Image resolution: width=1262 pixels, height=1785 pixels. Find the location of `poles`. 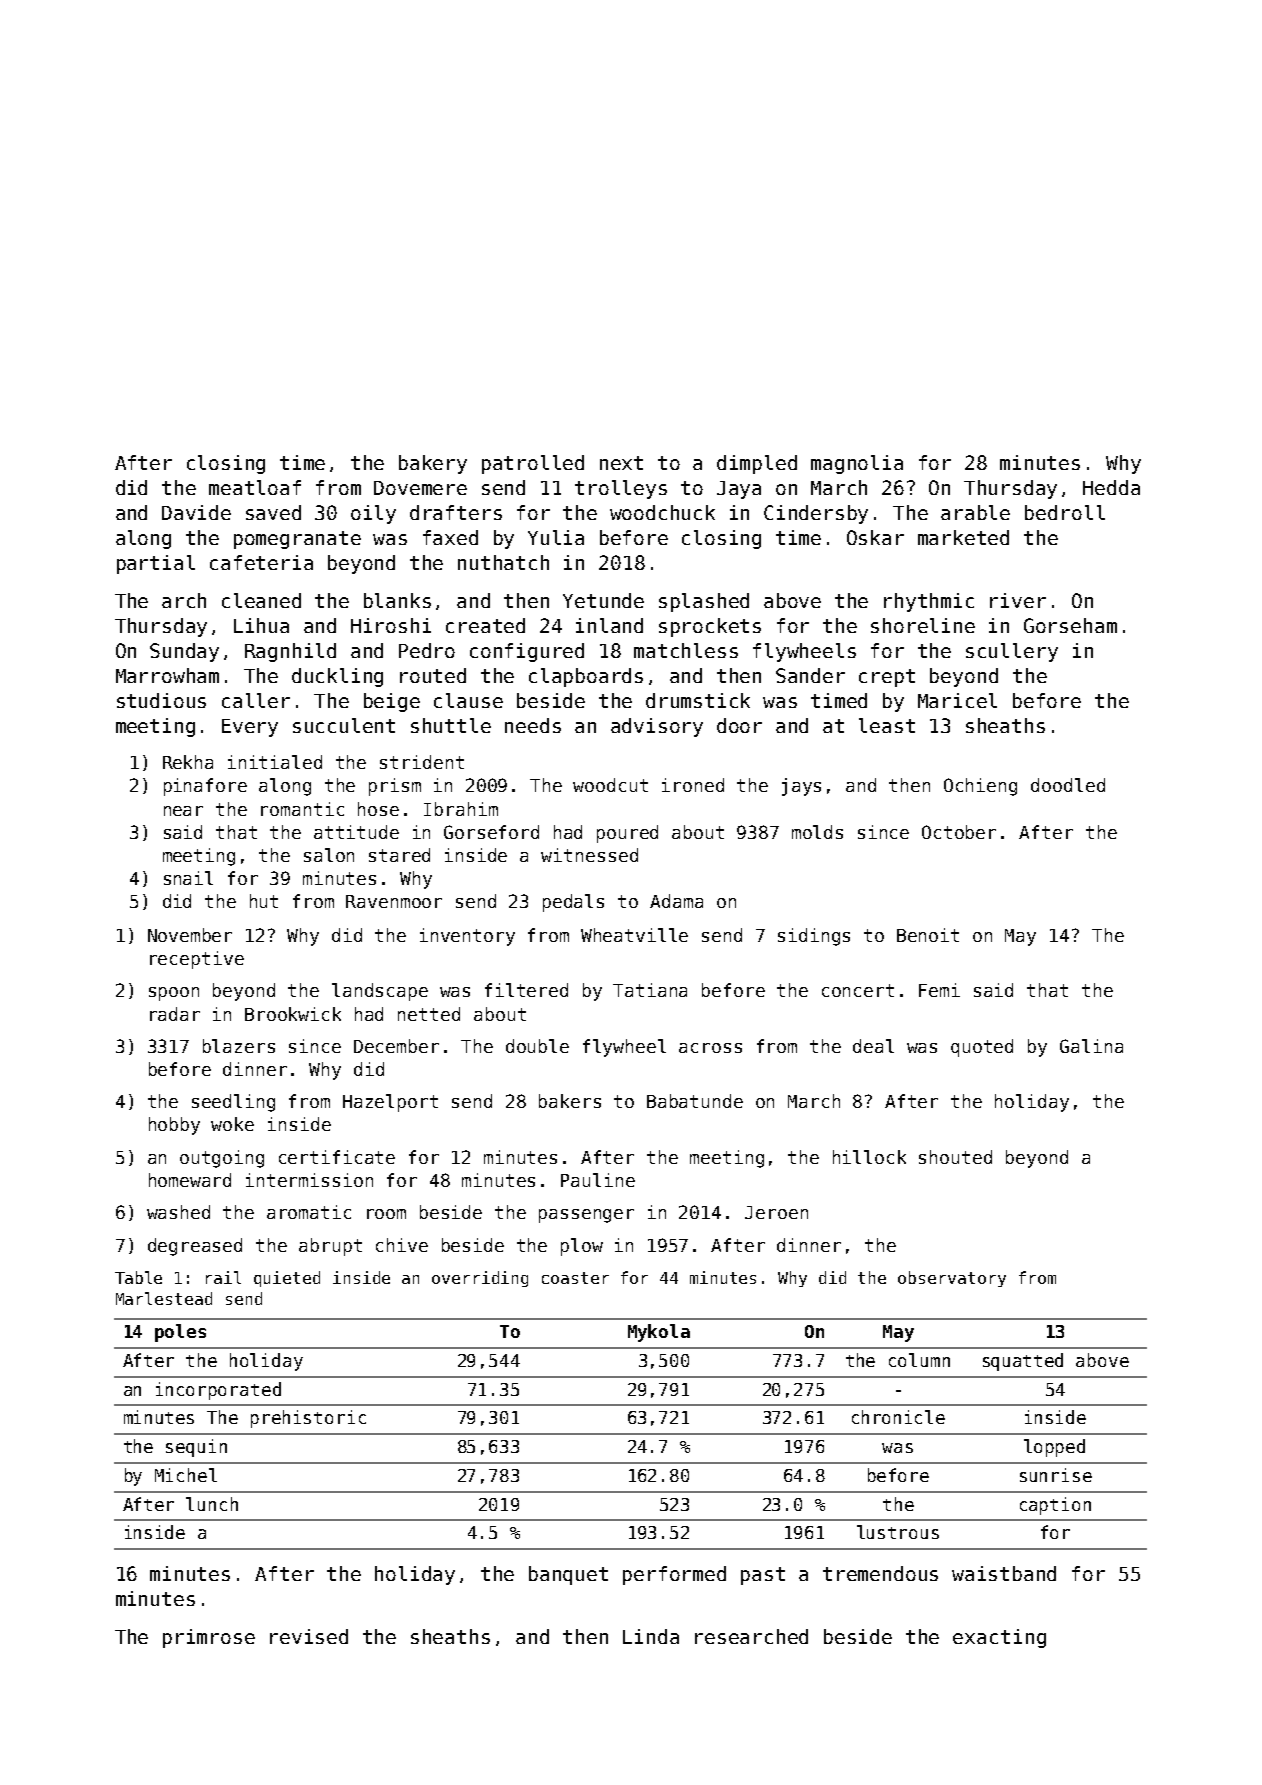

poles is located at coordinates (180, 1333).
